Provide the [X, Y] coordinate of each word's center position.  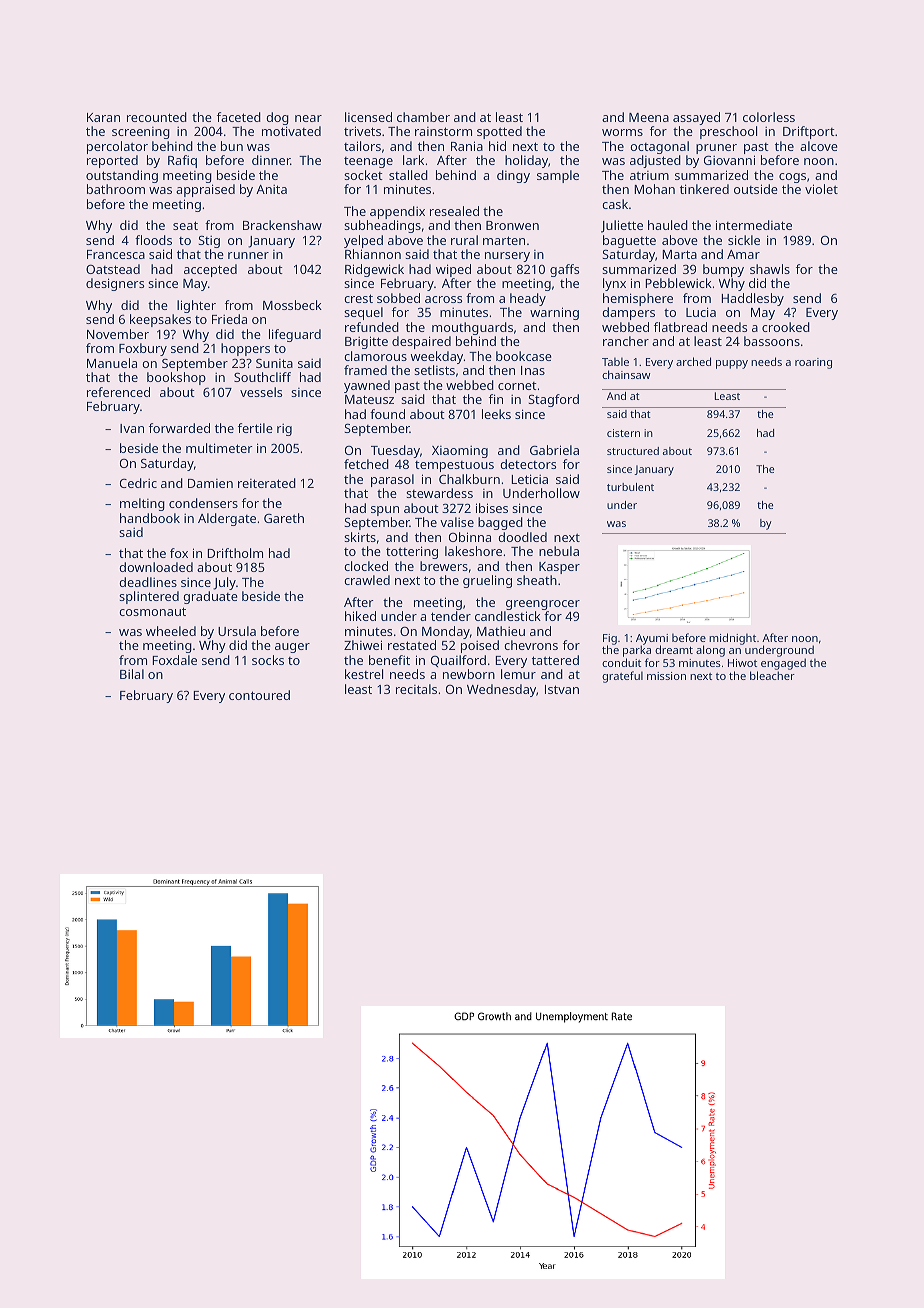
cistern [623, 433]
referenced [118, 392]
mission [666, 676]
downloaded [156, 567]
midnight [732, 639]
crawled [367, 580]
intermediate [754, 225]
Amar [743, 254]
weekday [437, 357]
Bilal [132, 674]
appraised [205, 190]
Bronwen [512, 225]
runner [248, 255]
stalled [408, 175]
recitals [416, 689]
